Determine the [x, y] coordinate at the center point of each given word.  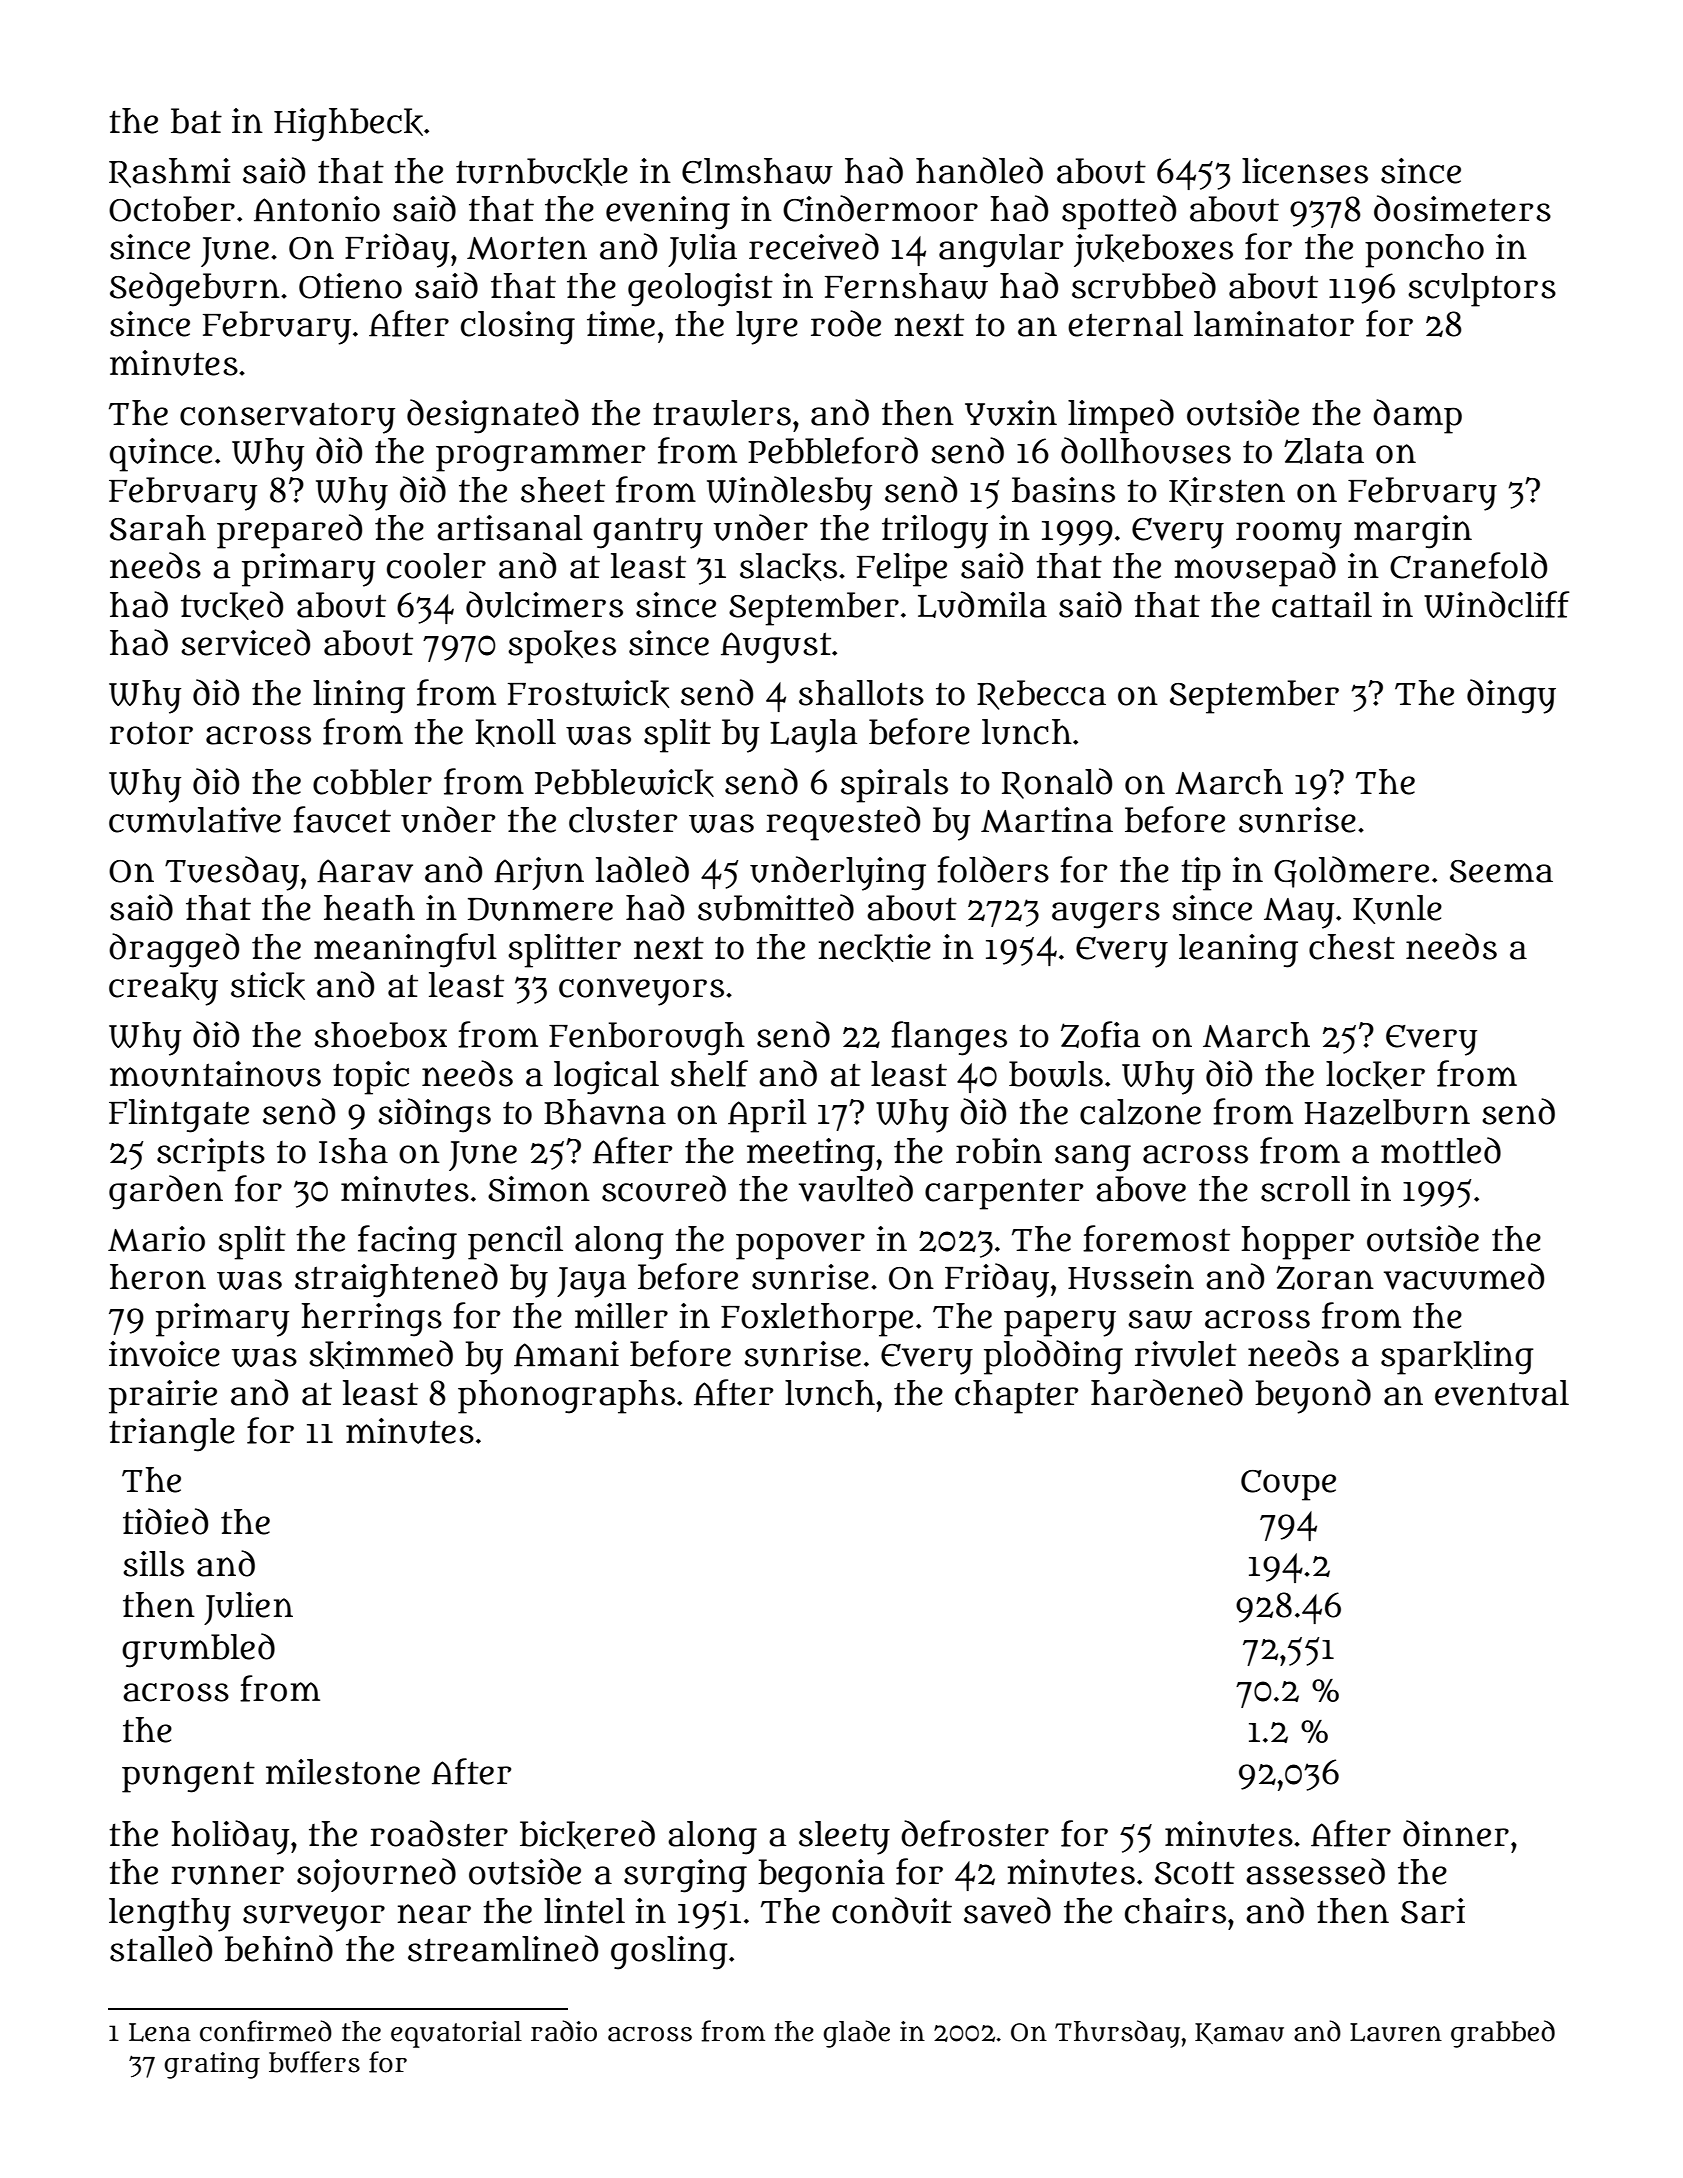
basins [1063, 490]
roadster [439, 1833]
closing [518, 328]
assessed [1315, 1871]
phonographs [566, 1397]
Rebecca [1041, 695]
